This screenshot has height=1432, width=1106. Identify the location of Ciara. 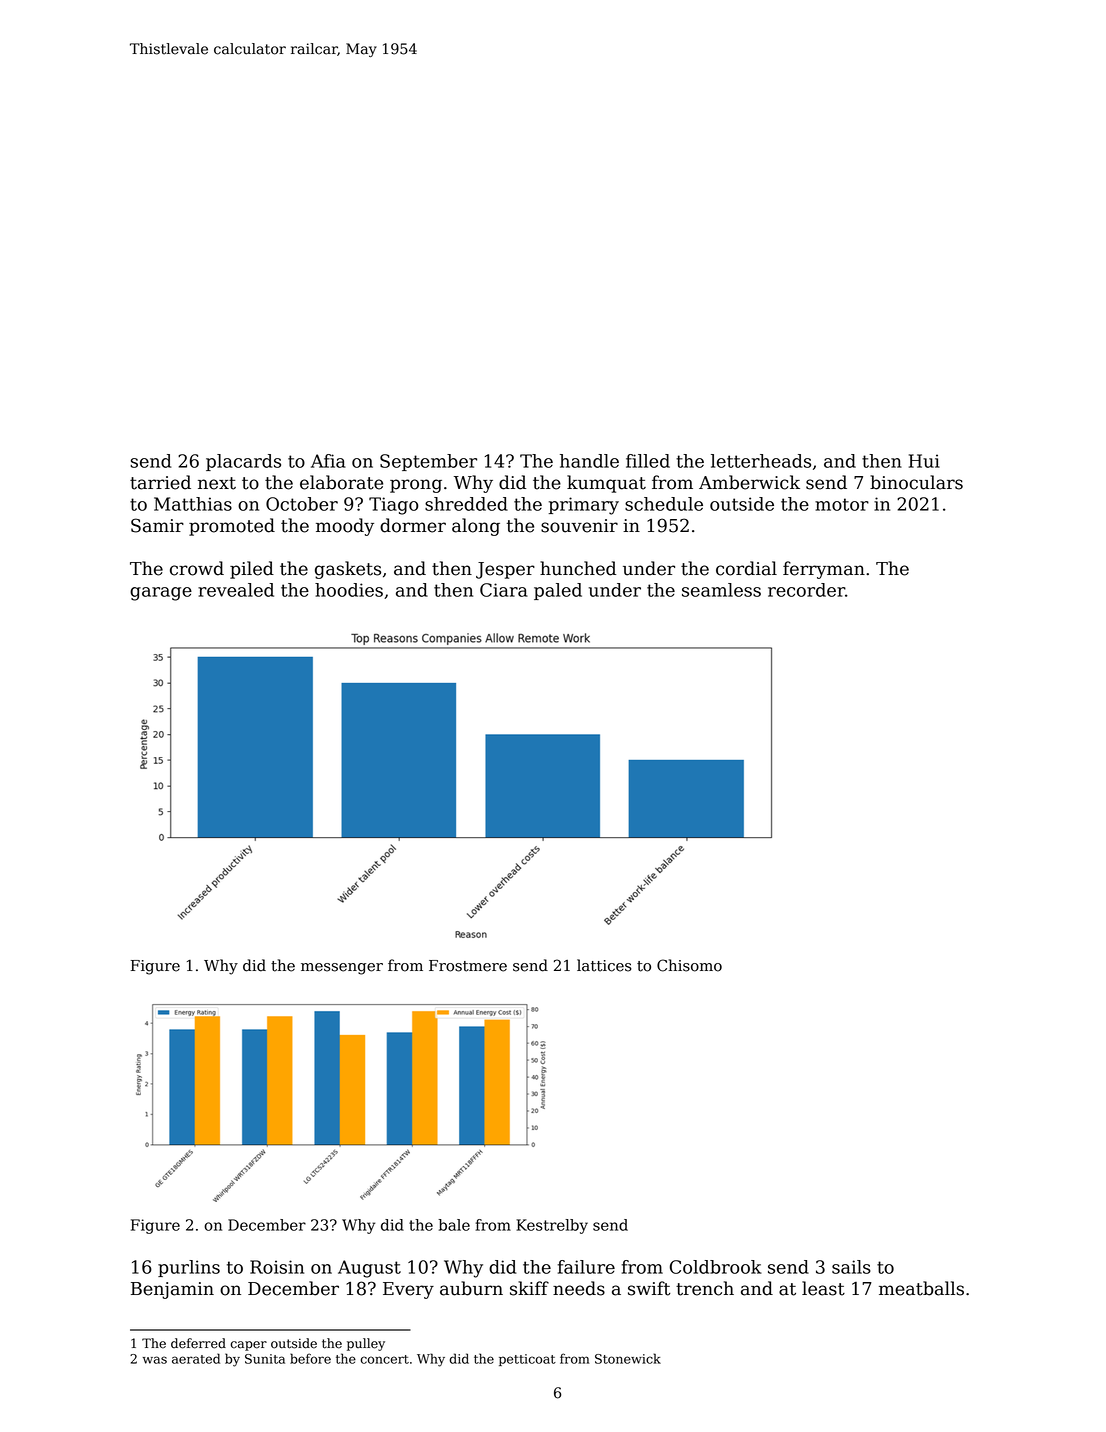
(504, 590).
